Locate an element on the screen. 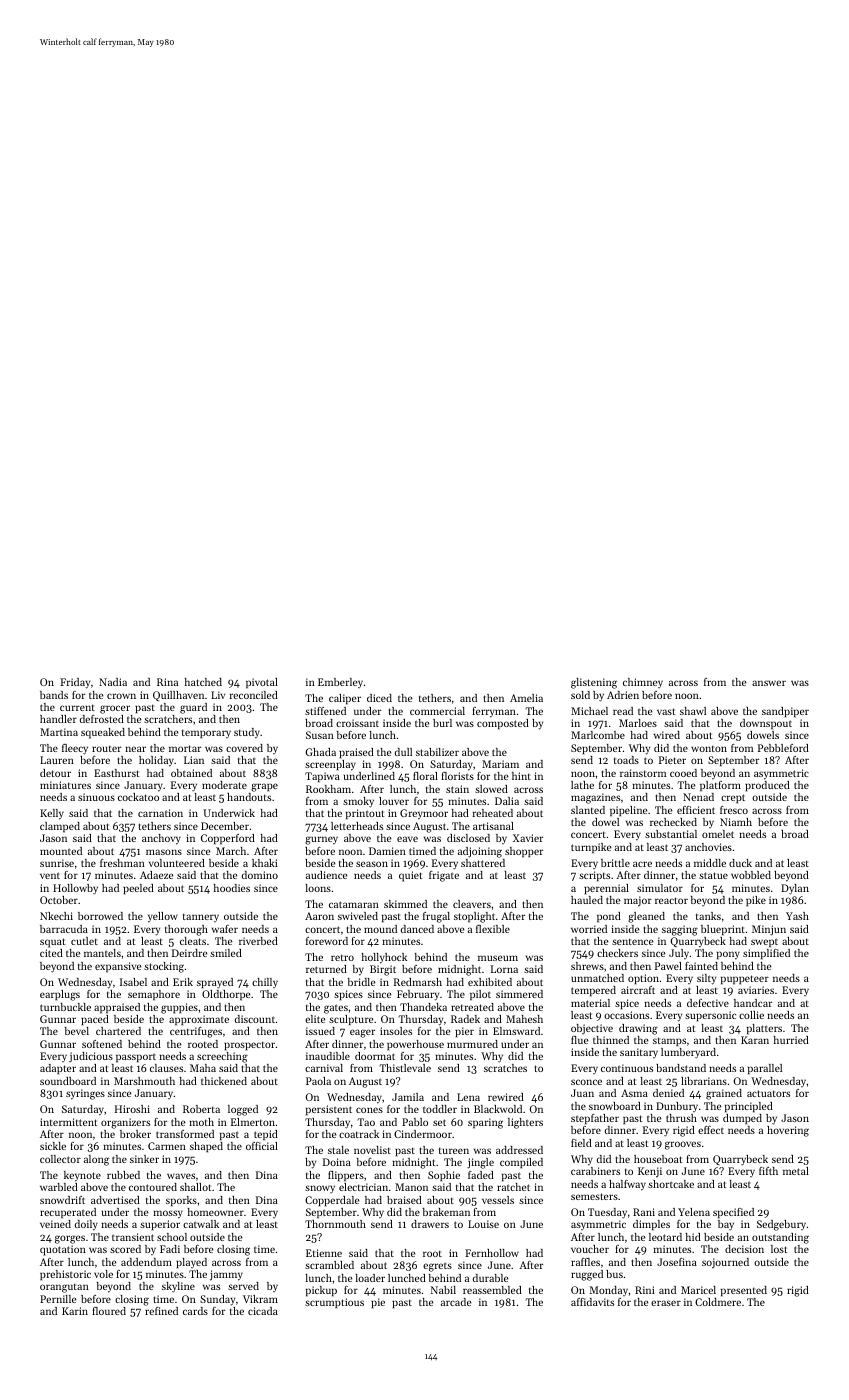  moderate is located at coordinates (224, 785).
